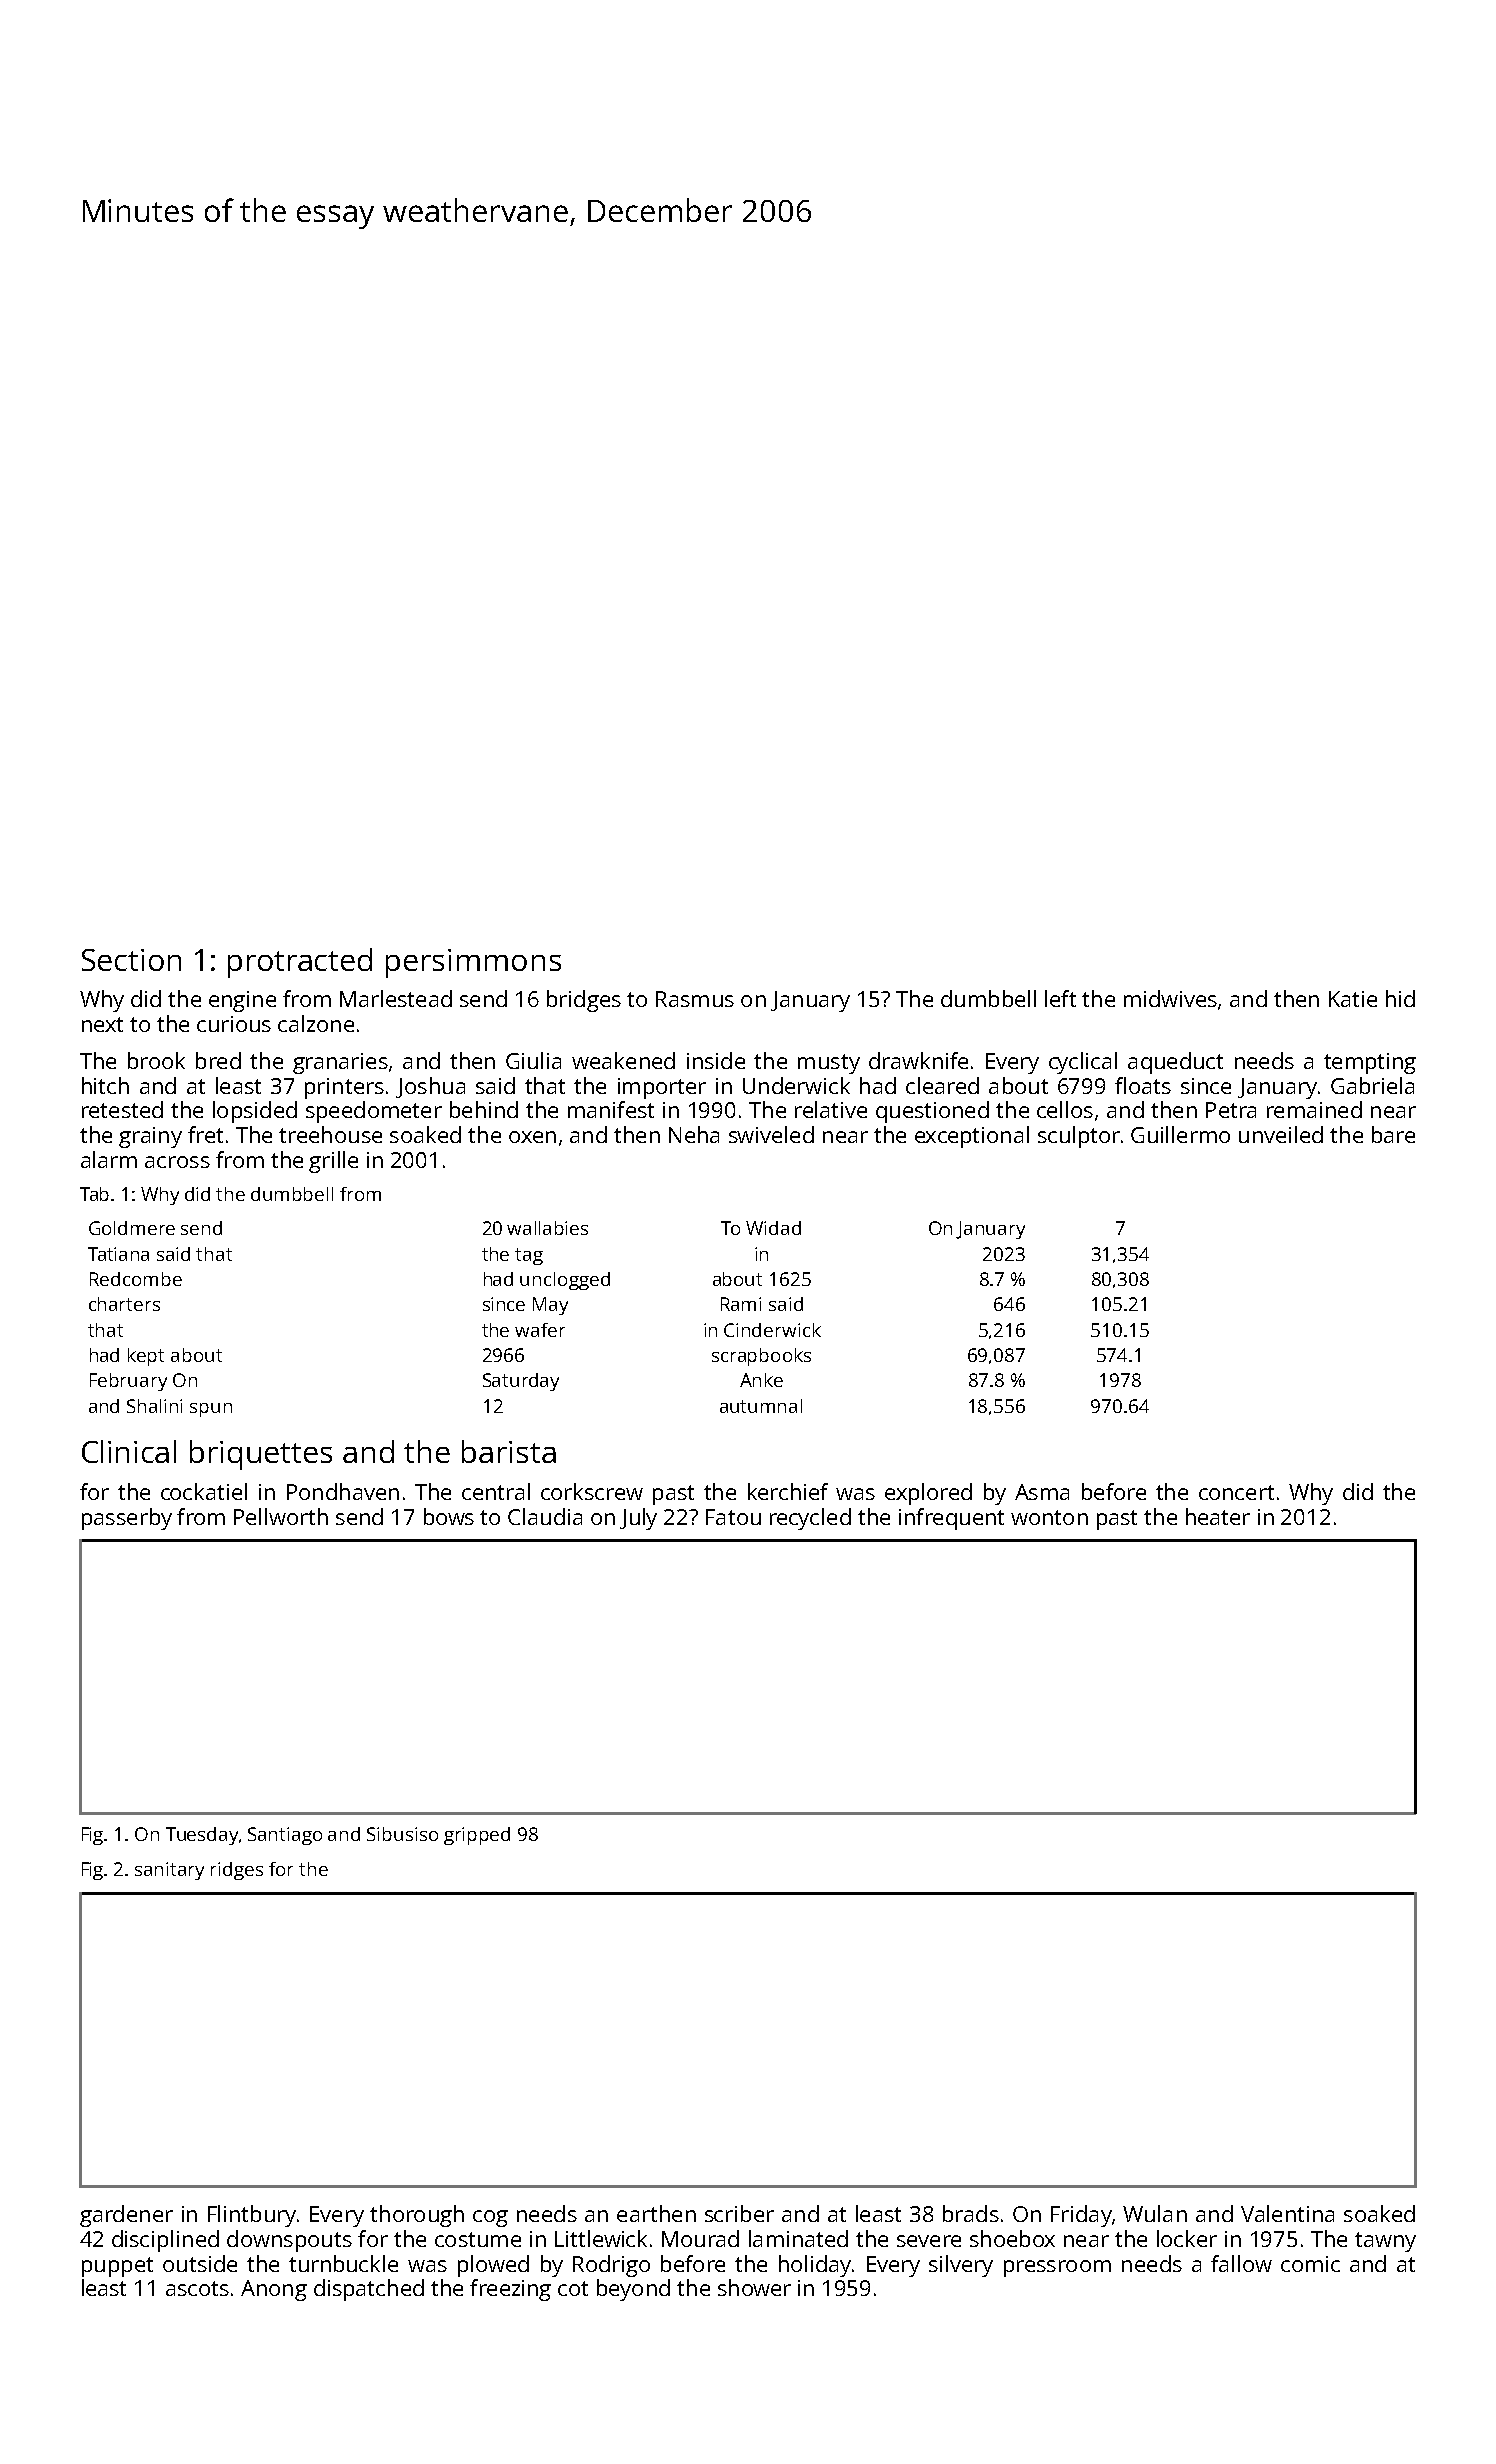 This screenshot has height=2464, width=1496. I want to click on Sibusiso, so click(402, 1834).
